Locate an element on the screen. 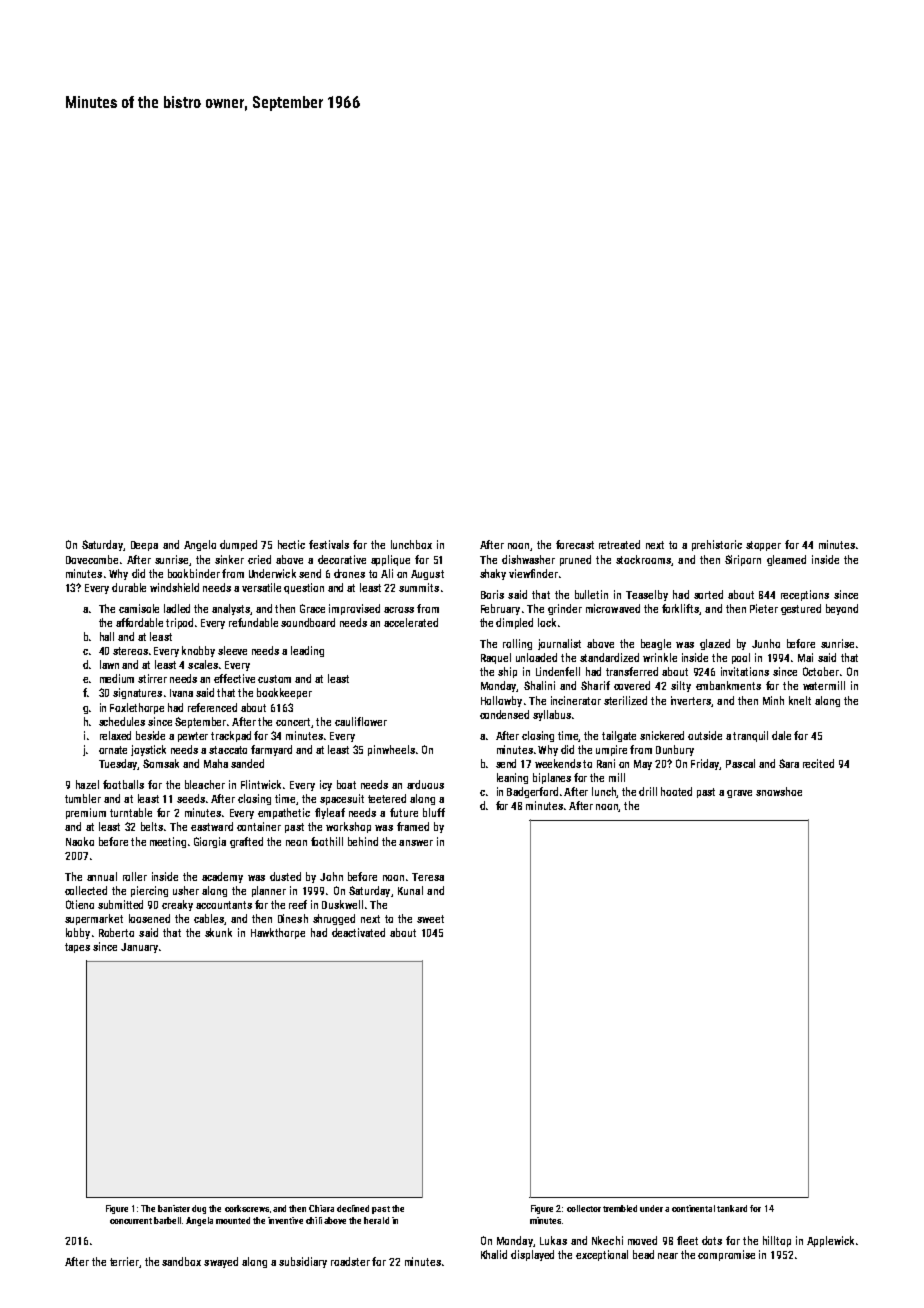 This screenshot has height=1308, width=924. piercing is located at coordinates (149, 891).
